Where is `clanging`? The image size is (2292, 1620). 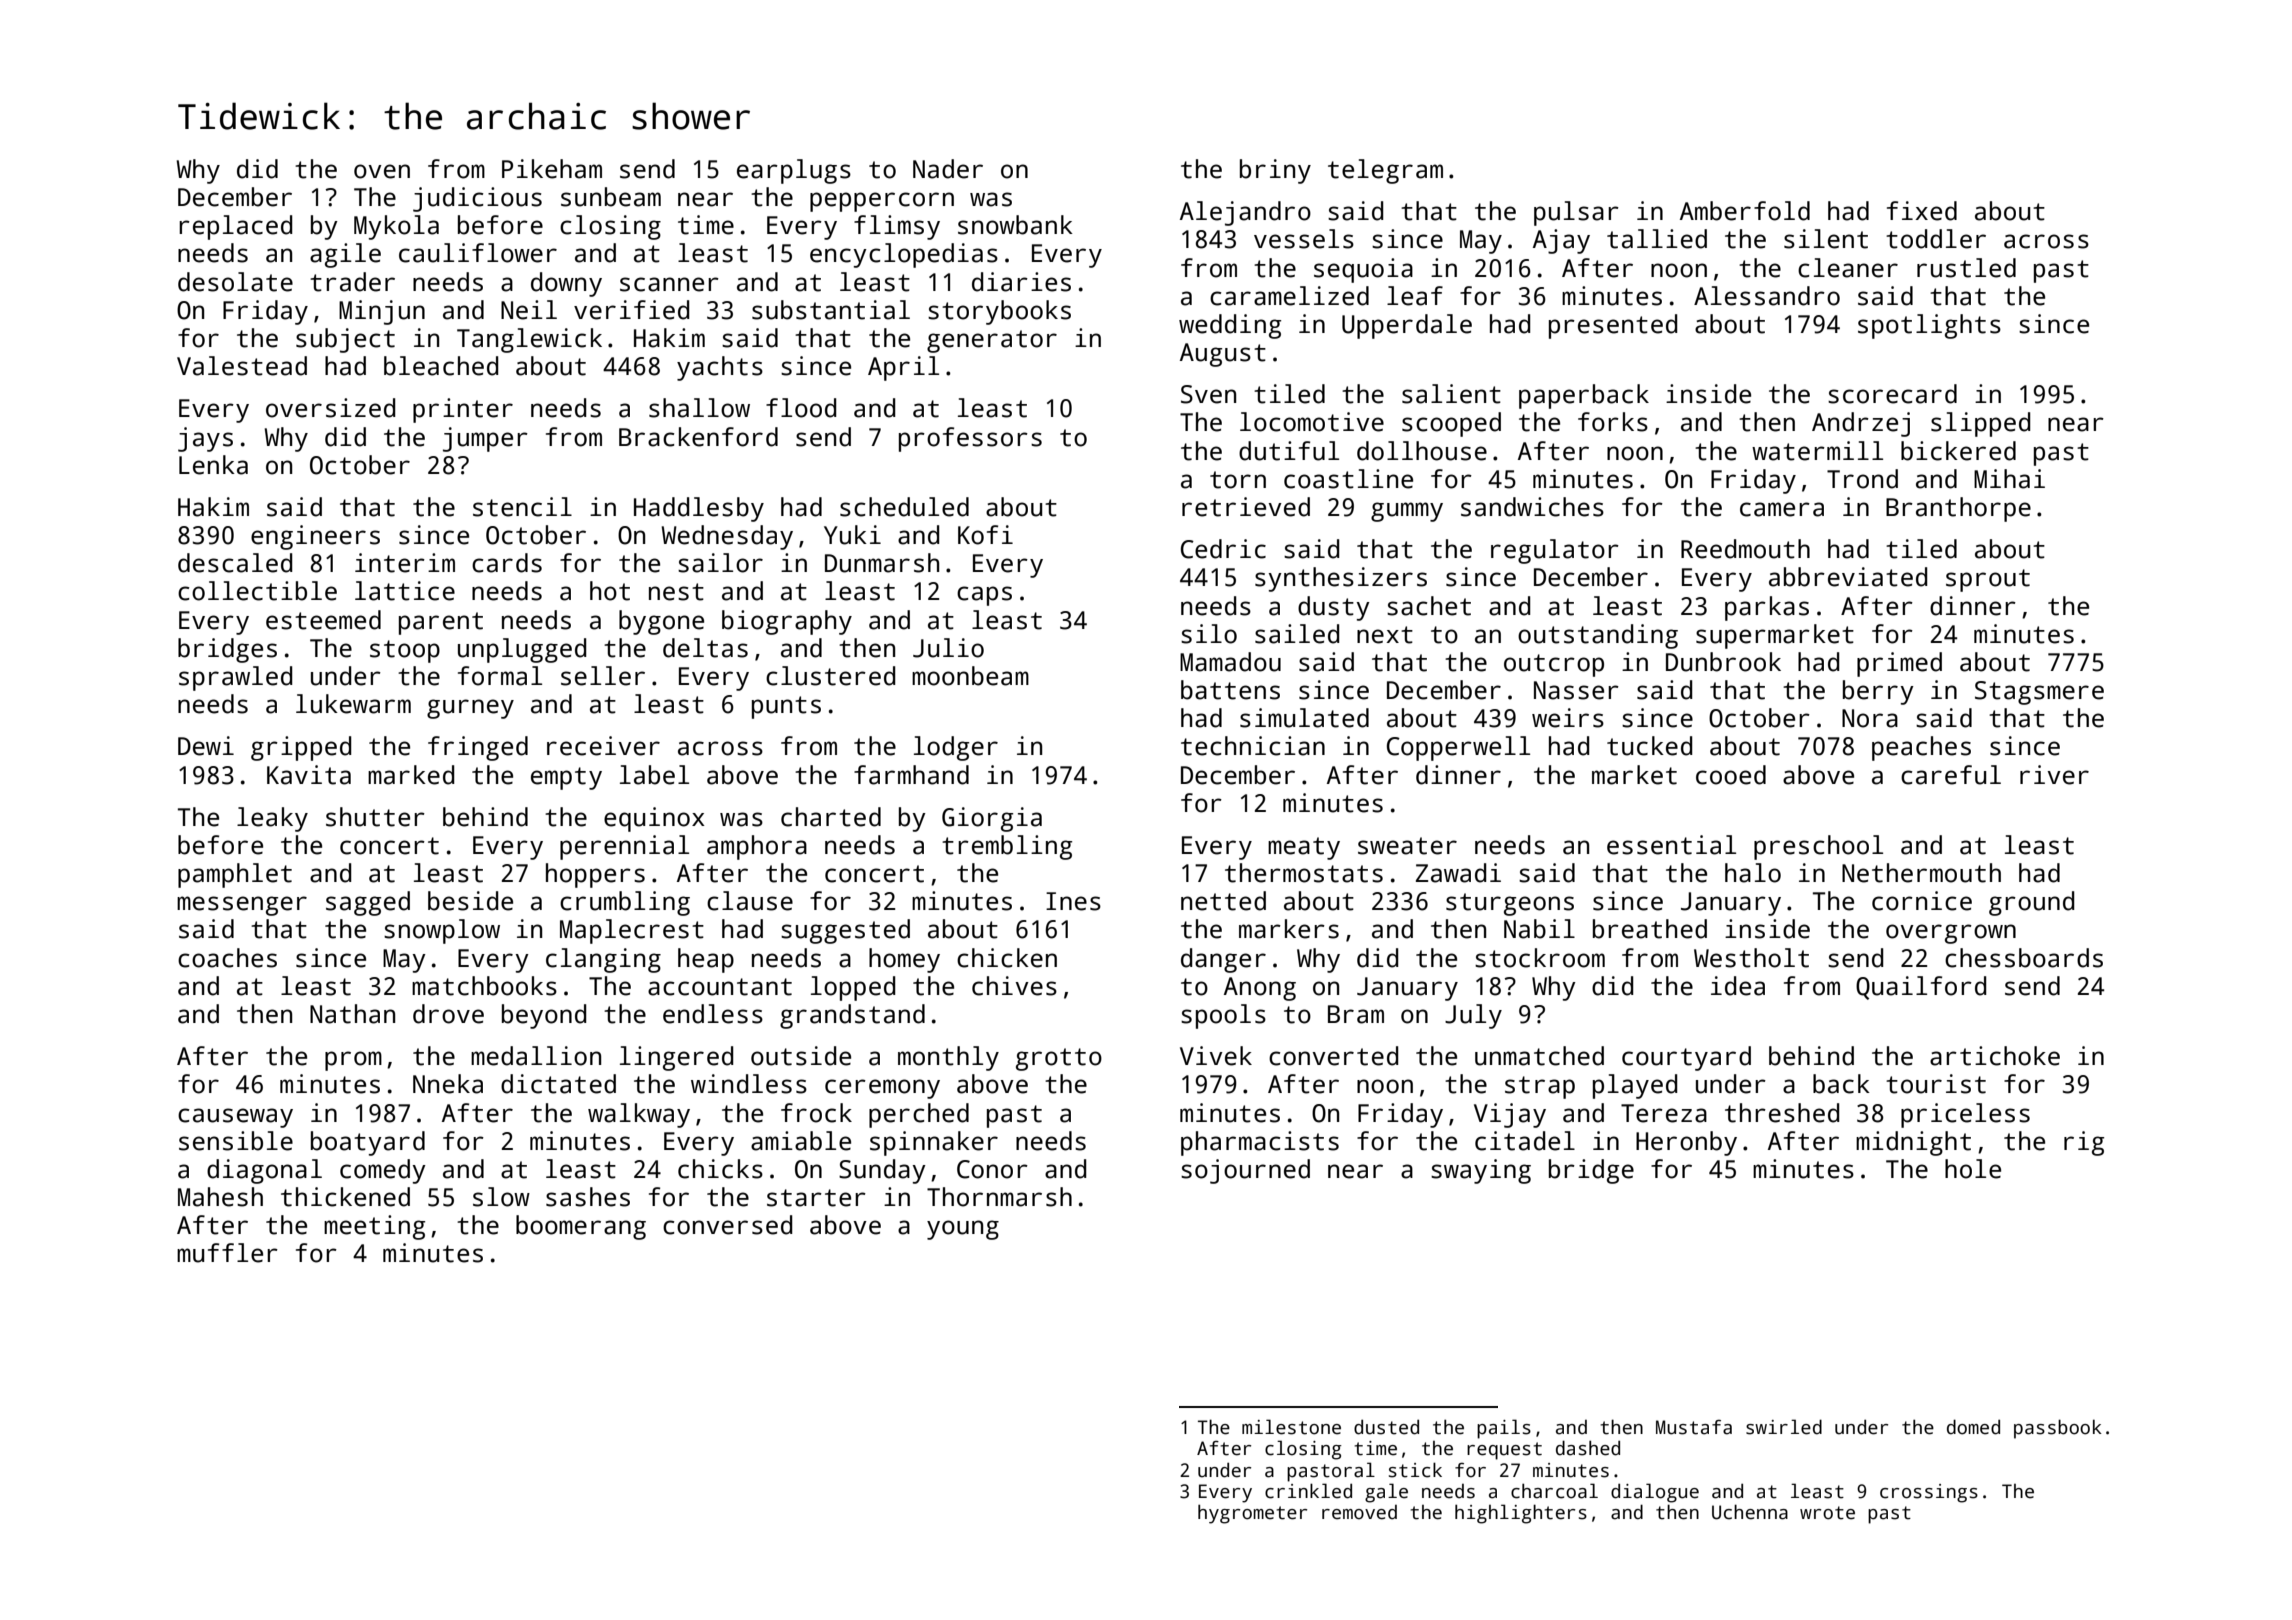
clanging is located at coordinates (603, 960).
